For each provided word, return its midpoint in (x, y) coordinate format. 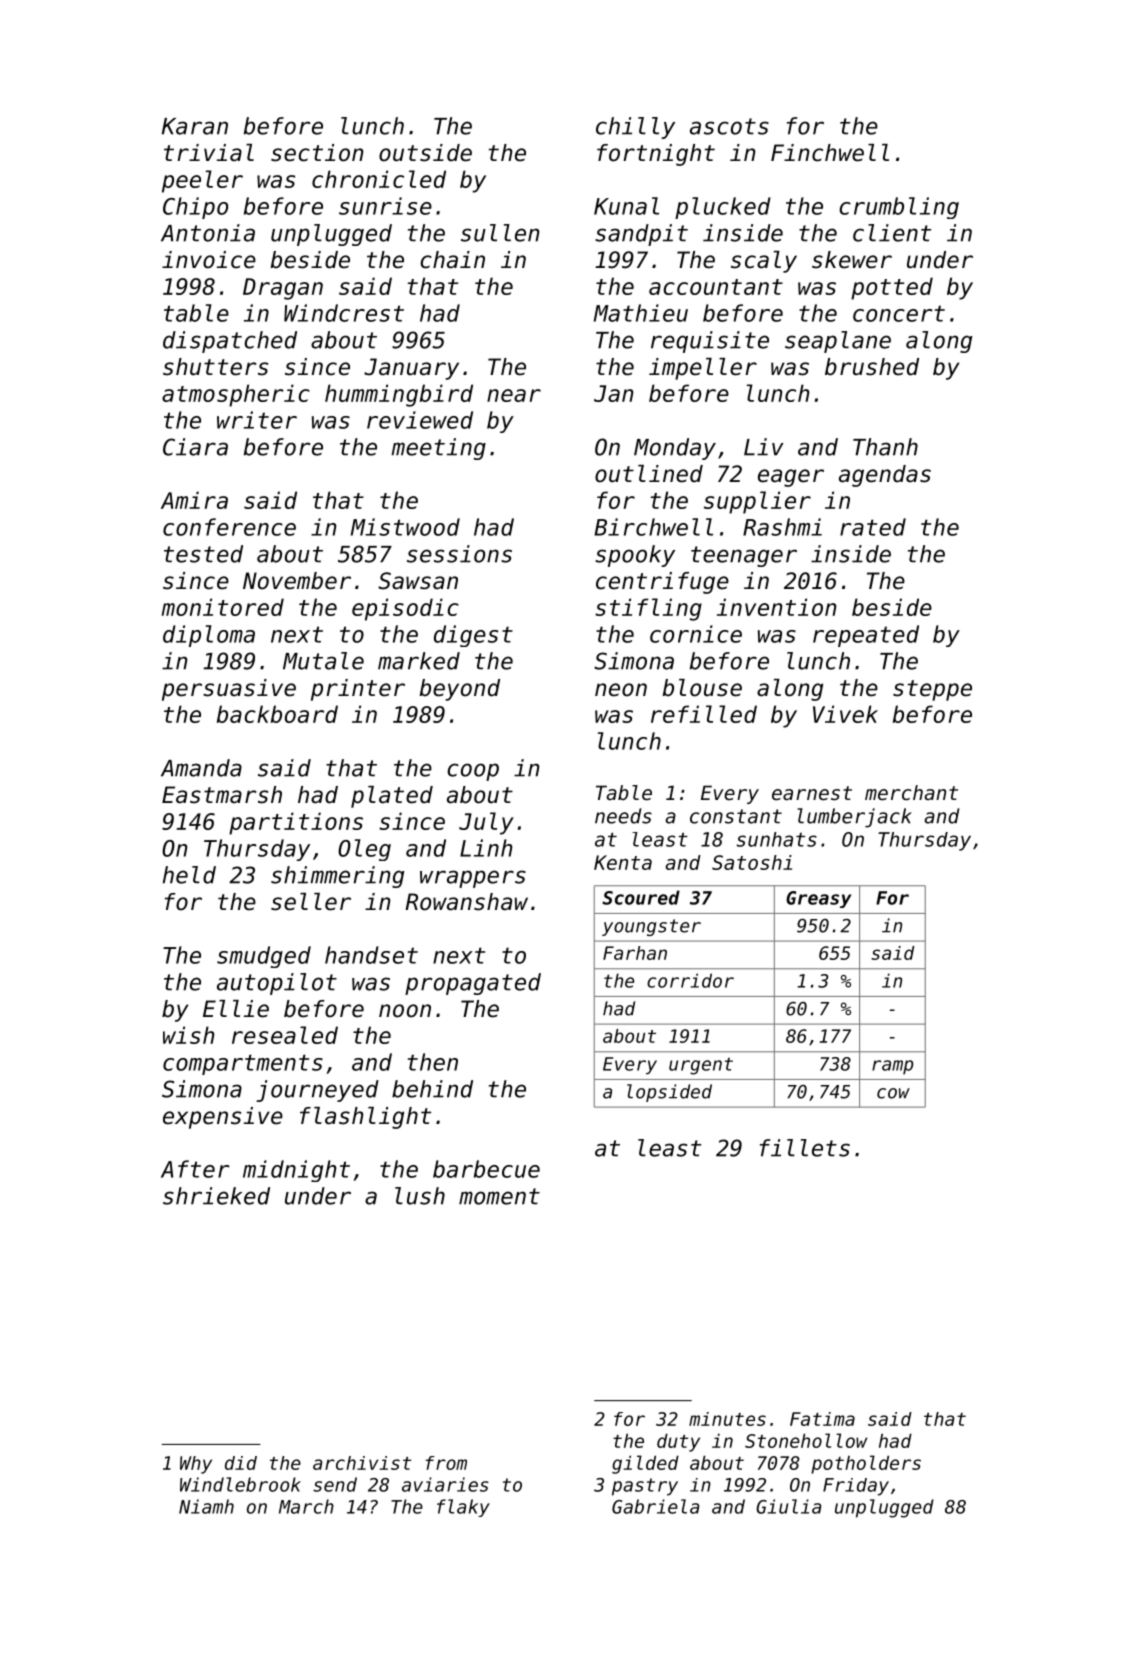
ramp (892, 1067)
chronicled (379, 179)
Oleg (364, 850)
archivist (362, 1463)
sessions (459, 554)
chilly (635, 128)
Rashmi (782, 527)
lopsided (669, 1093)
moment (499, 1196)
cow (893, 1093)
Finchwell (830, 153)
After (195, 1169)
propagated (473, 984)
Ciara (195, 447)
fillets (805, 1148)
